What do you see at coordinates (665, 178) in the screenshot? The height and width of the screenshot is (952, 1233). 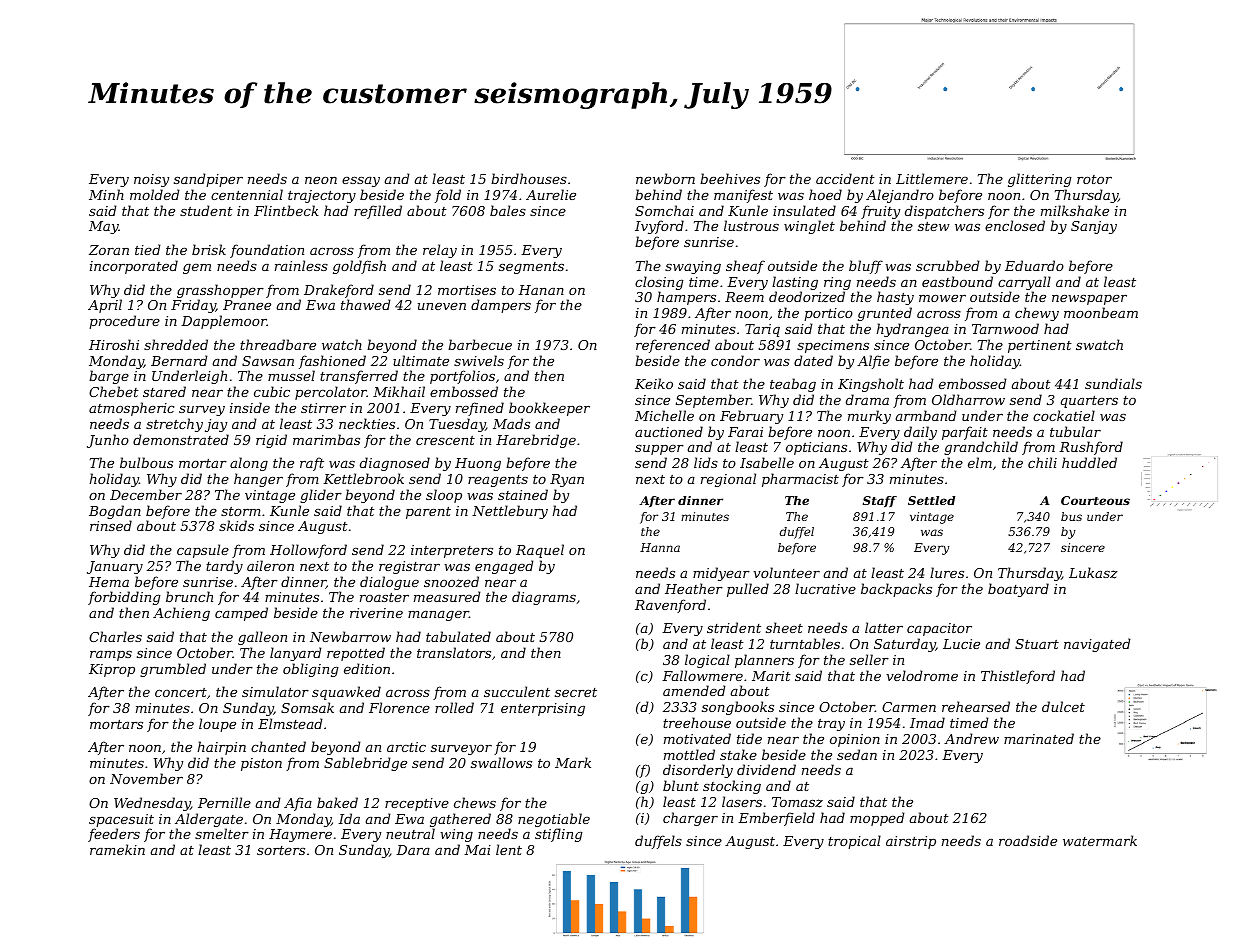 I see `newborn` at bounding box center [665, 178].
